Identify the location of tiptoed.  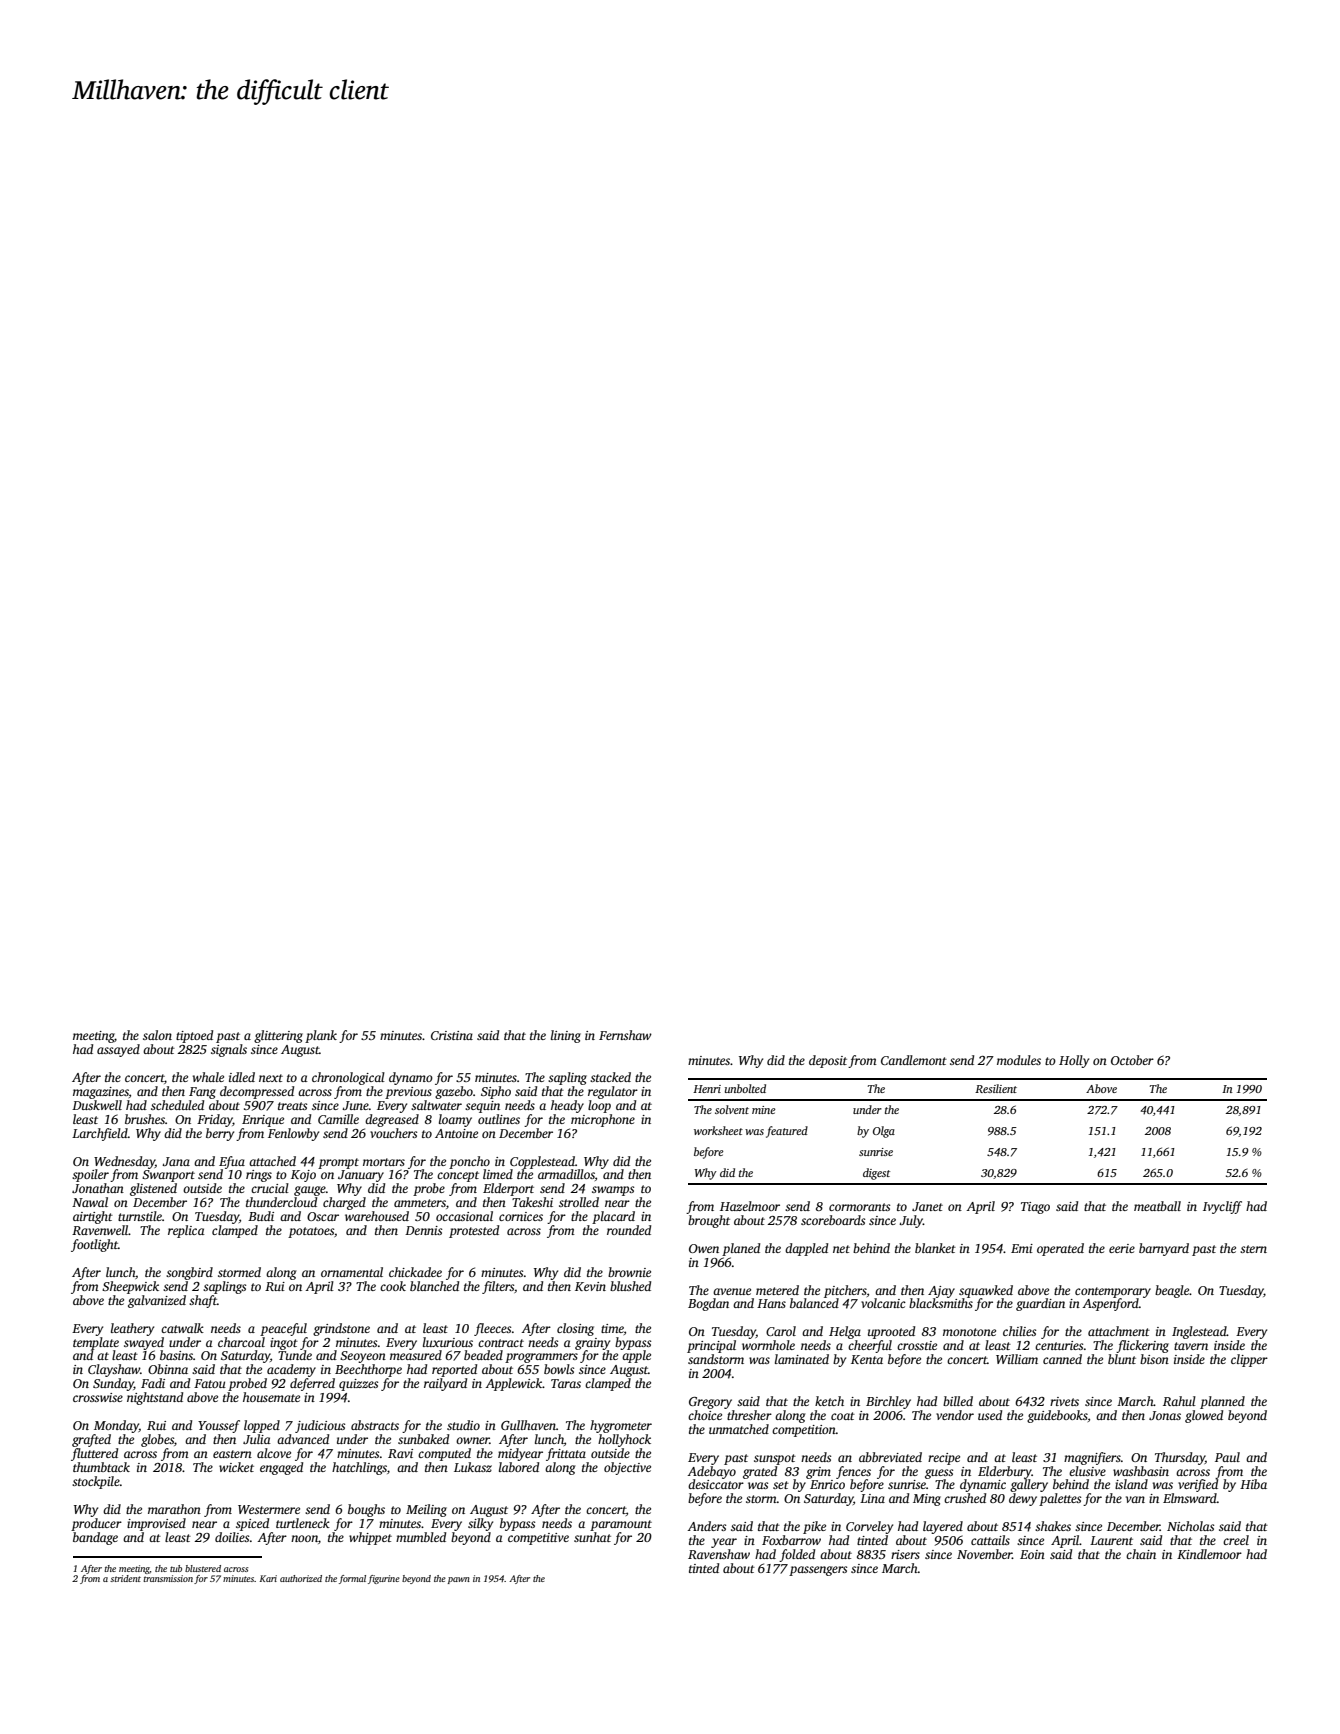
(194, 1036).
